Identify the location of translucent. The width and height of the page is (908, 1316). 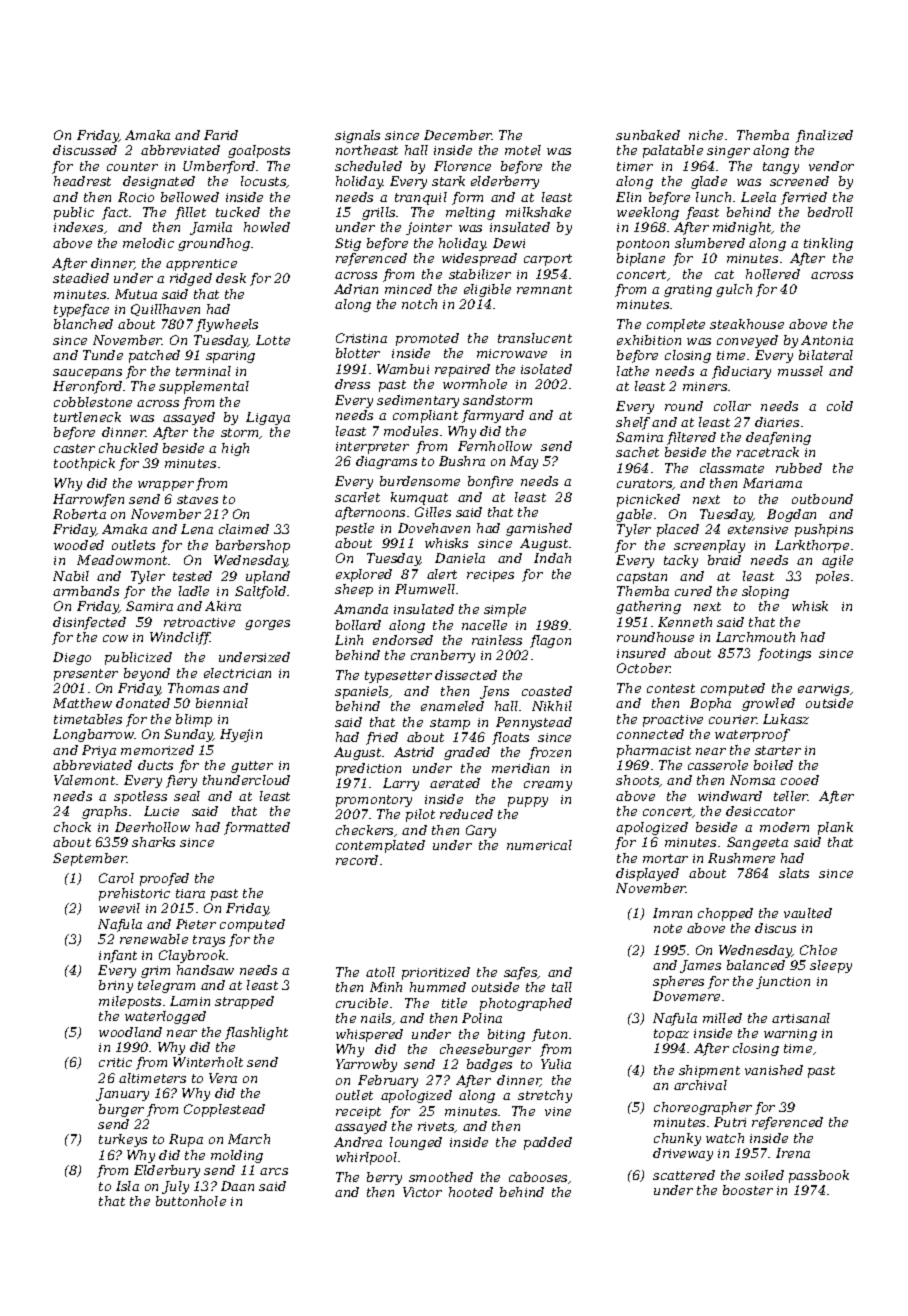
(535, 338).
